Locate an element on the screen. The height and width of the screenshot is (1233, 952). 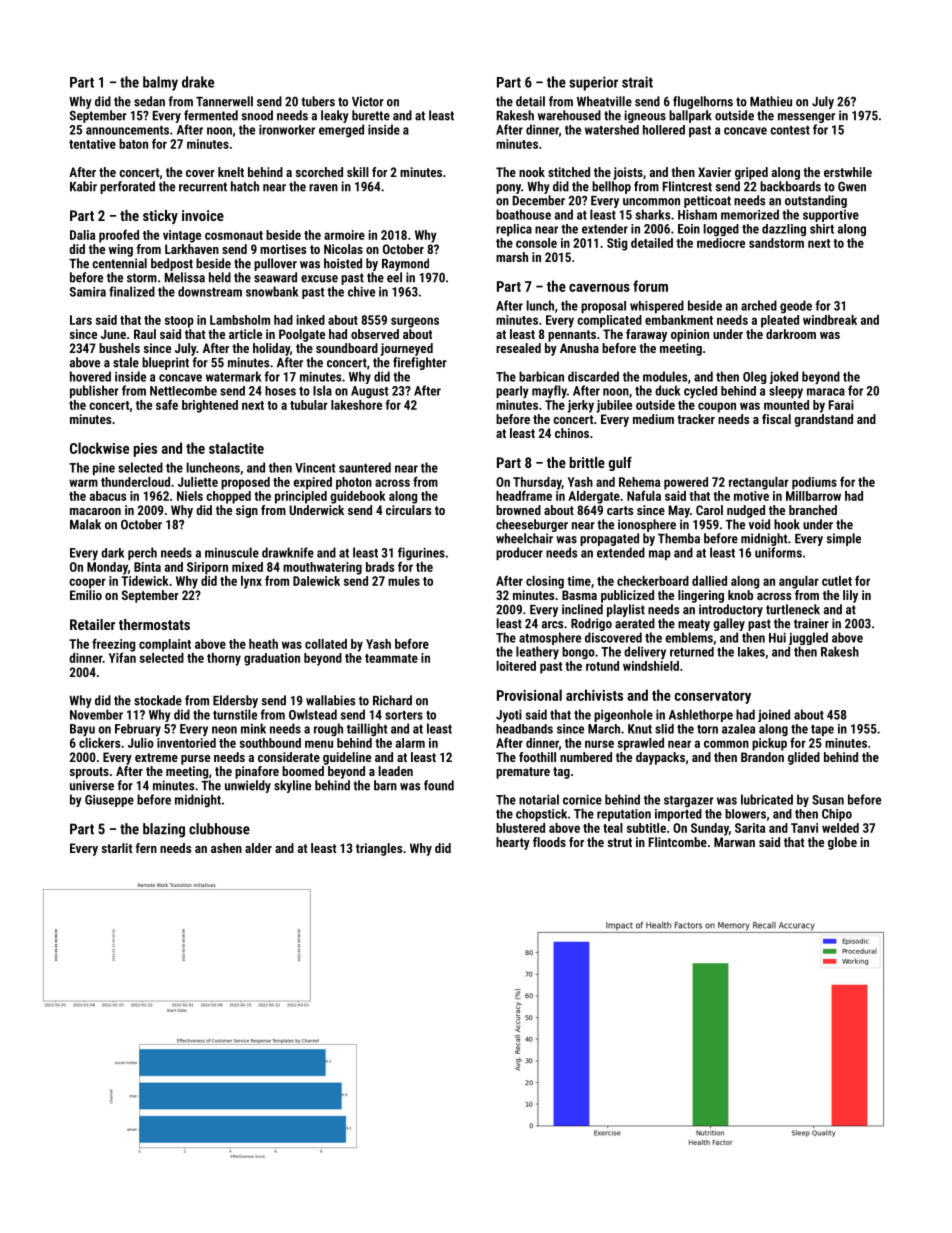
tracker is located at coordinates (696, 419).
